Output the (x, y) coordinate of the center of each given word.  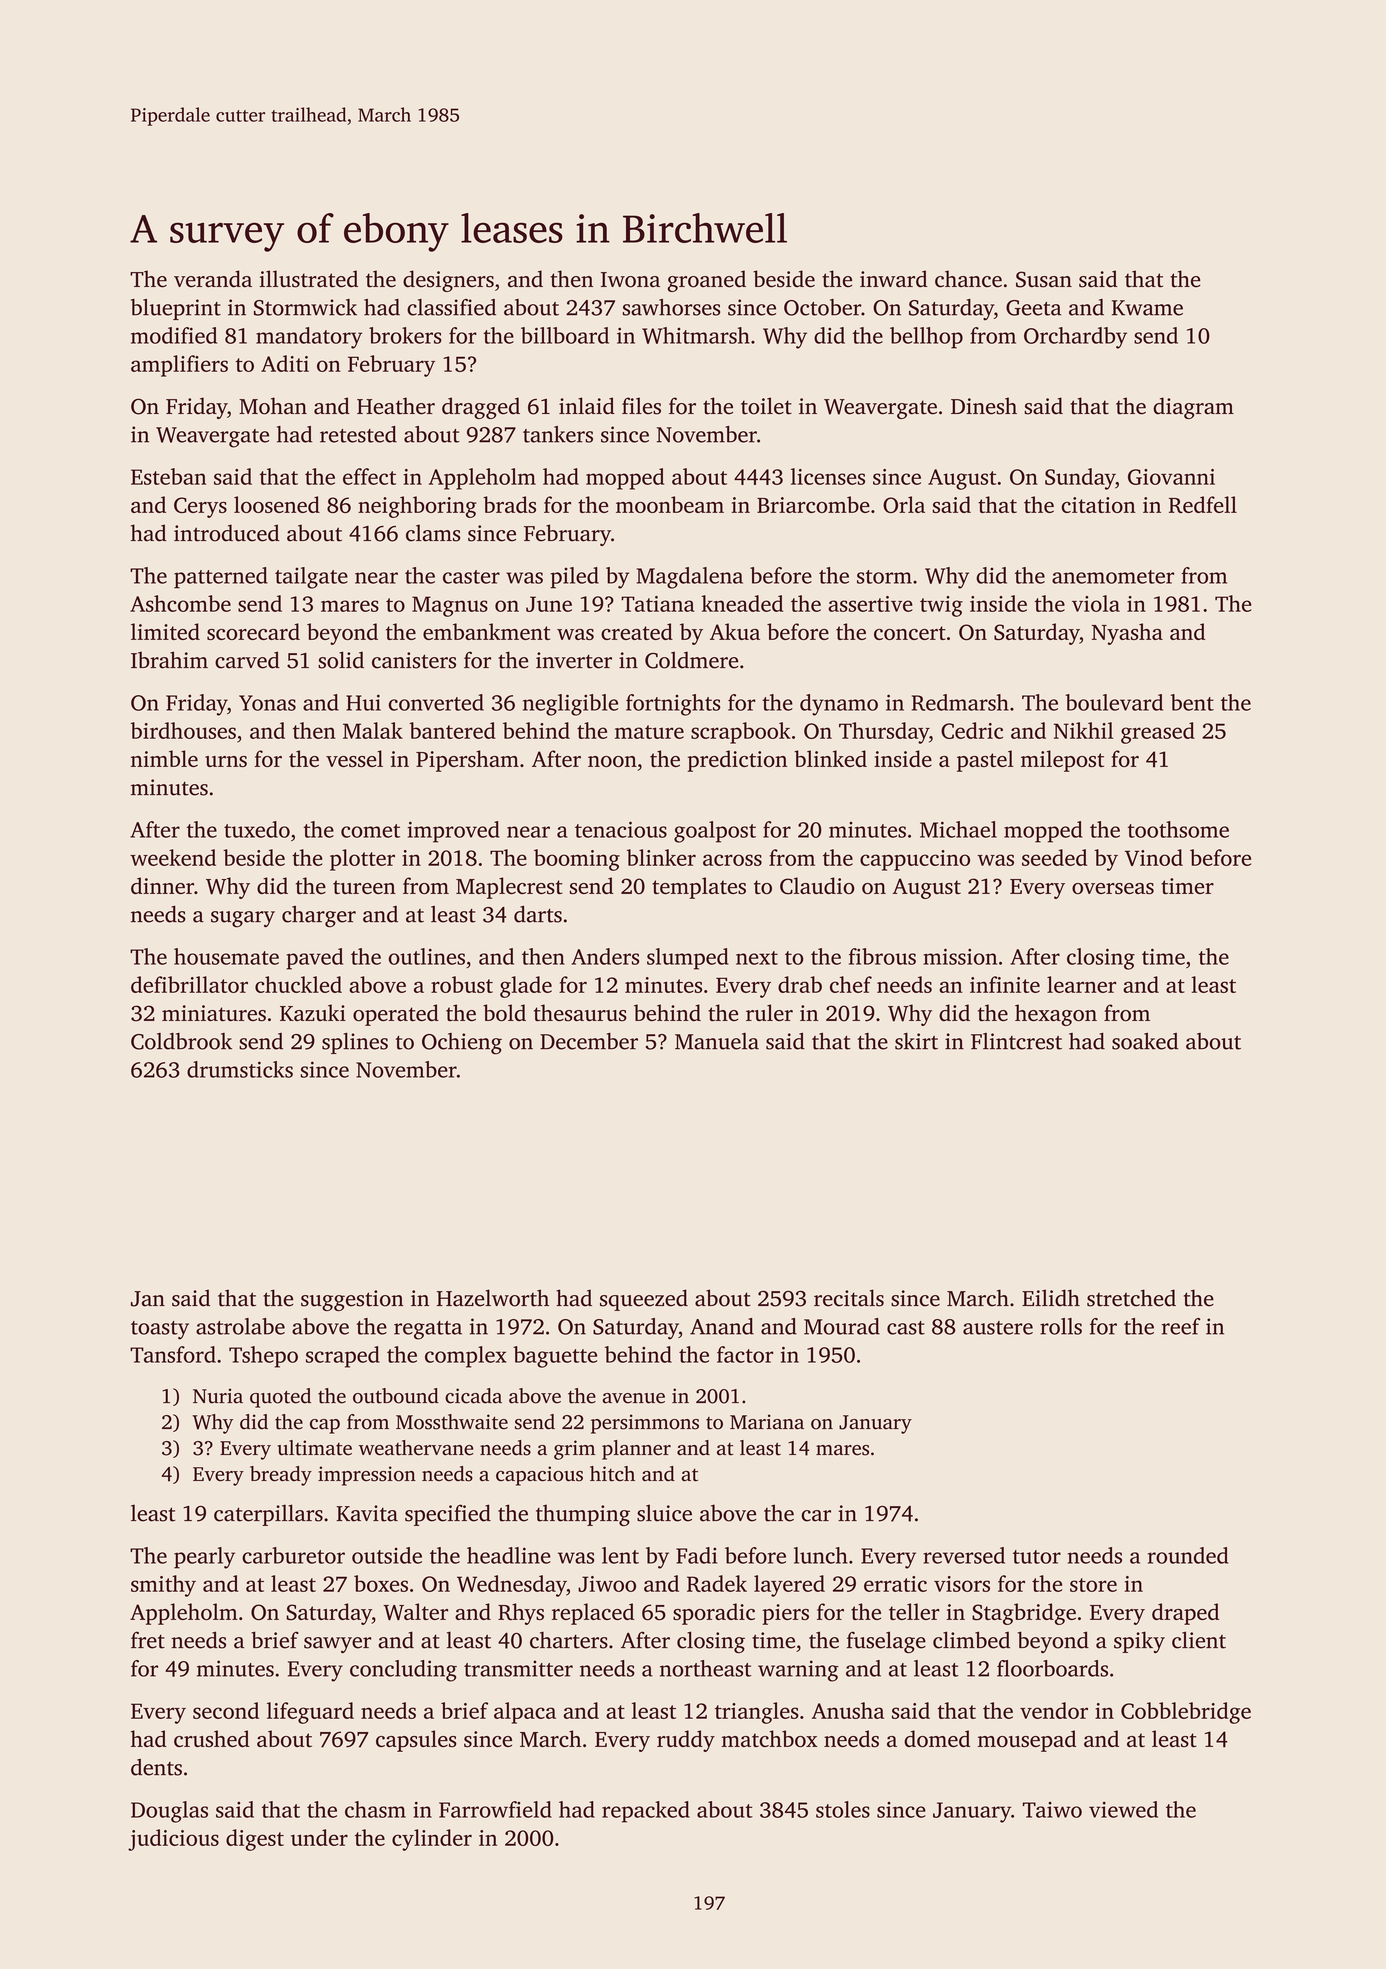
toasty (160, 1330)
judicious (173, 1840)
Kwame (1147, 308)
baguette (555, 1357)
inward (894, 278)
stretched (1131, 1298)
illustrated (309, 279)
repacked (646, 1812)
